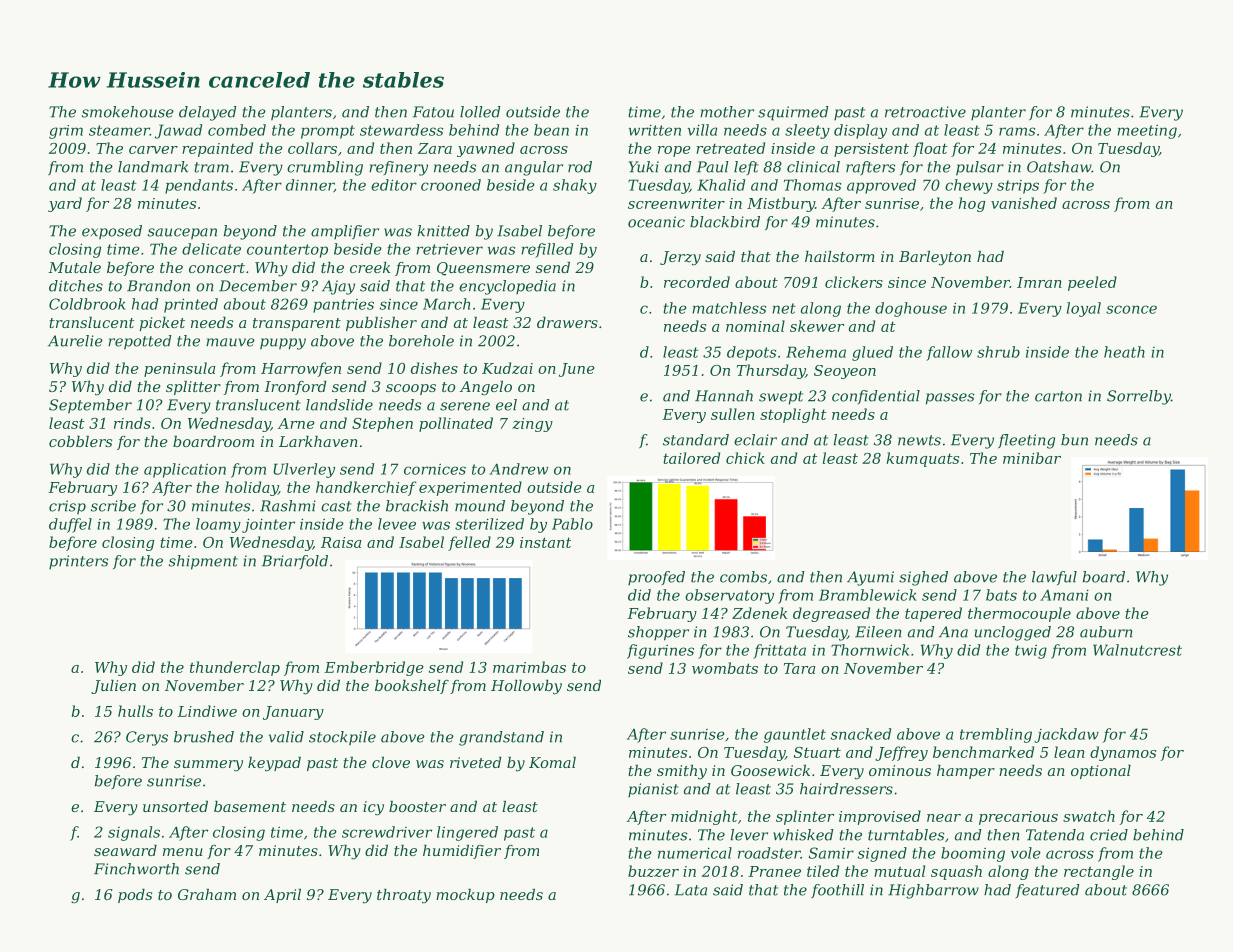  I want to click on Coldbrook, so click(87, 304).
